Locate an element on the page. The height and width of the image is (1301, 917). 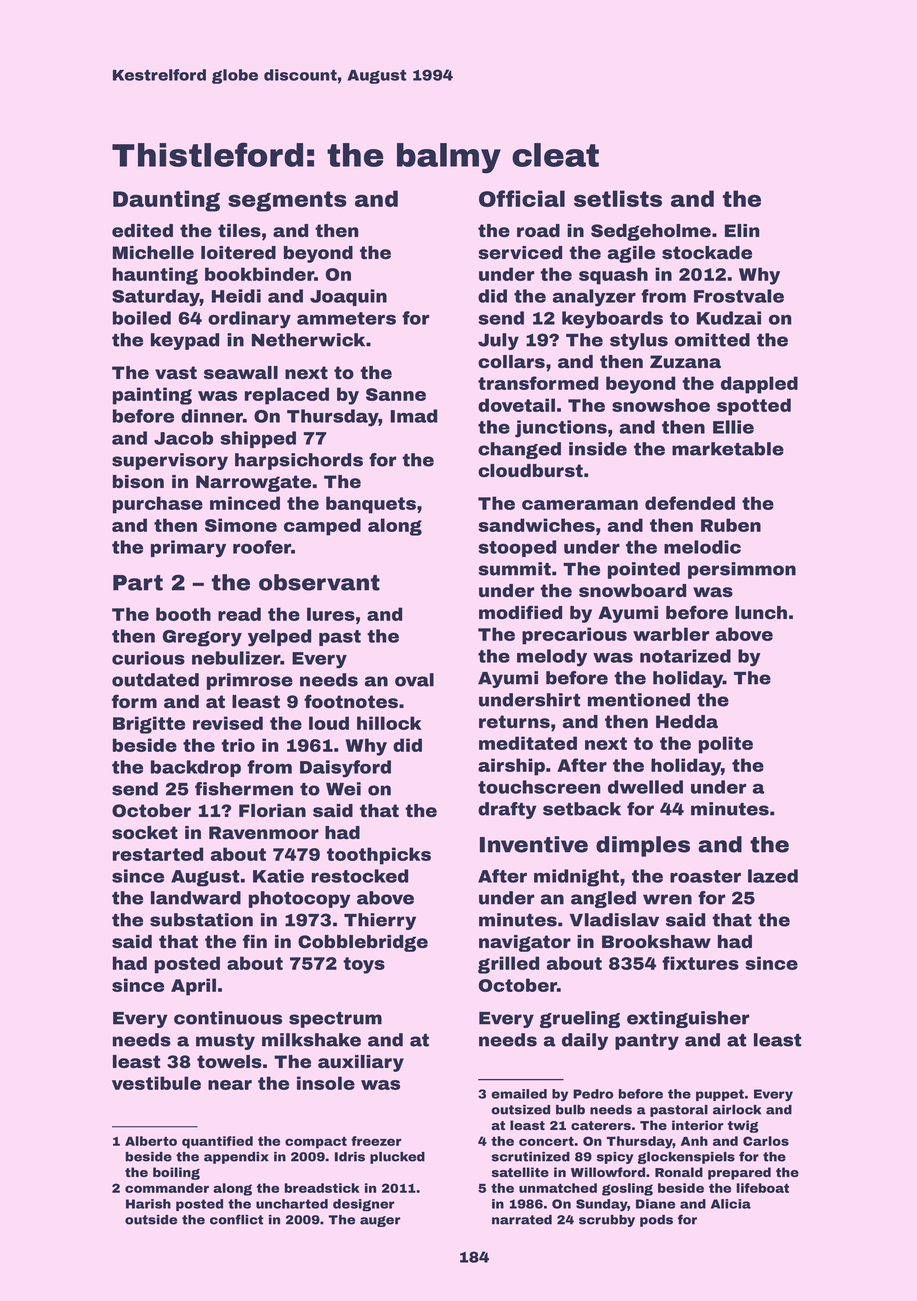
milkshake is located at coordinates (311, 1040).
